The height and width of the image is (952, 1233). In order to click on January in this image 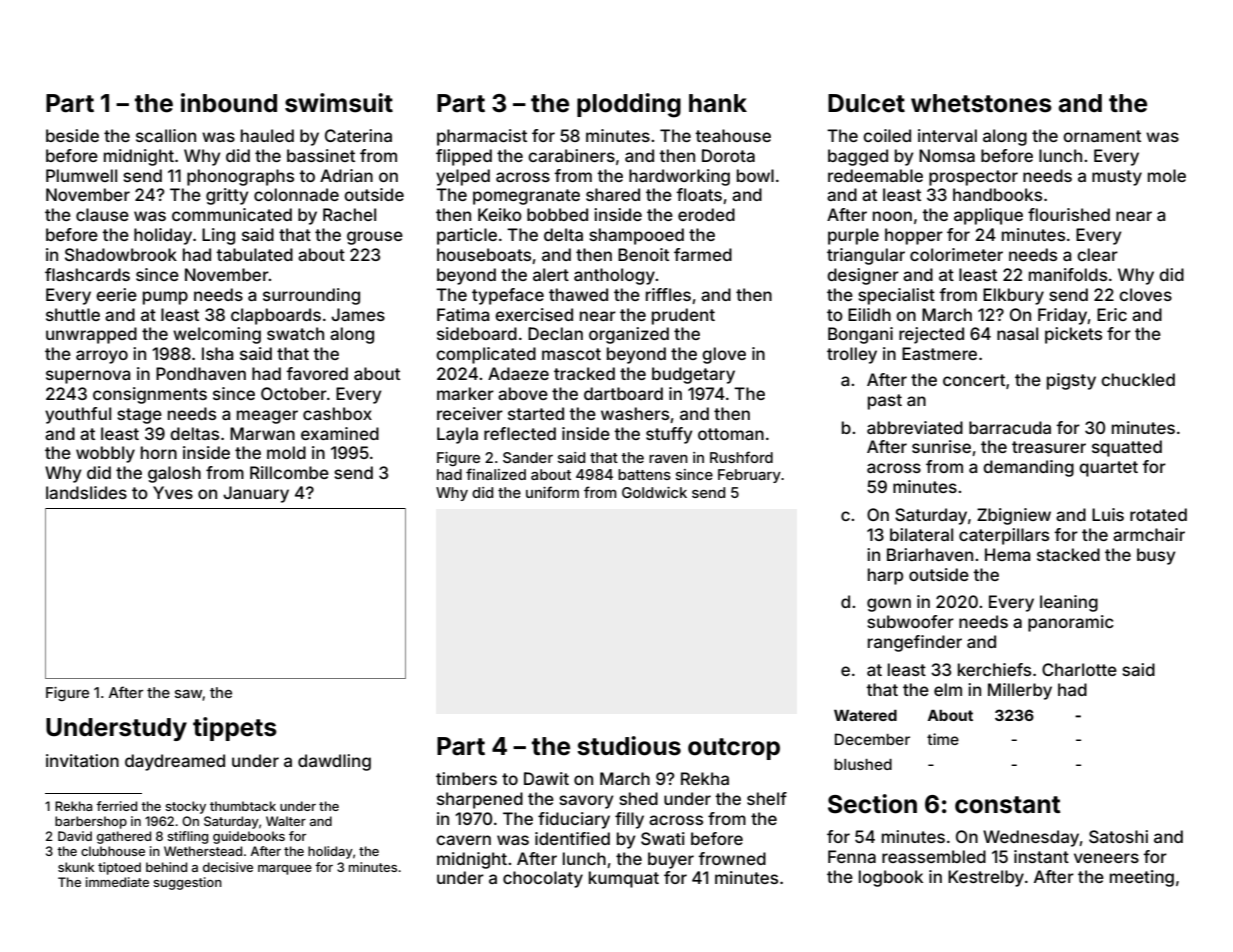, I will do `click(256, 494)`.
